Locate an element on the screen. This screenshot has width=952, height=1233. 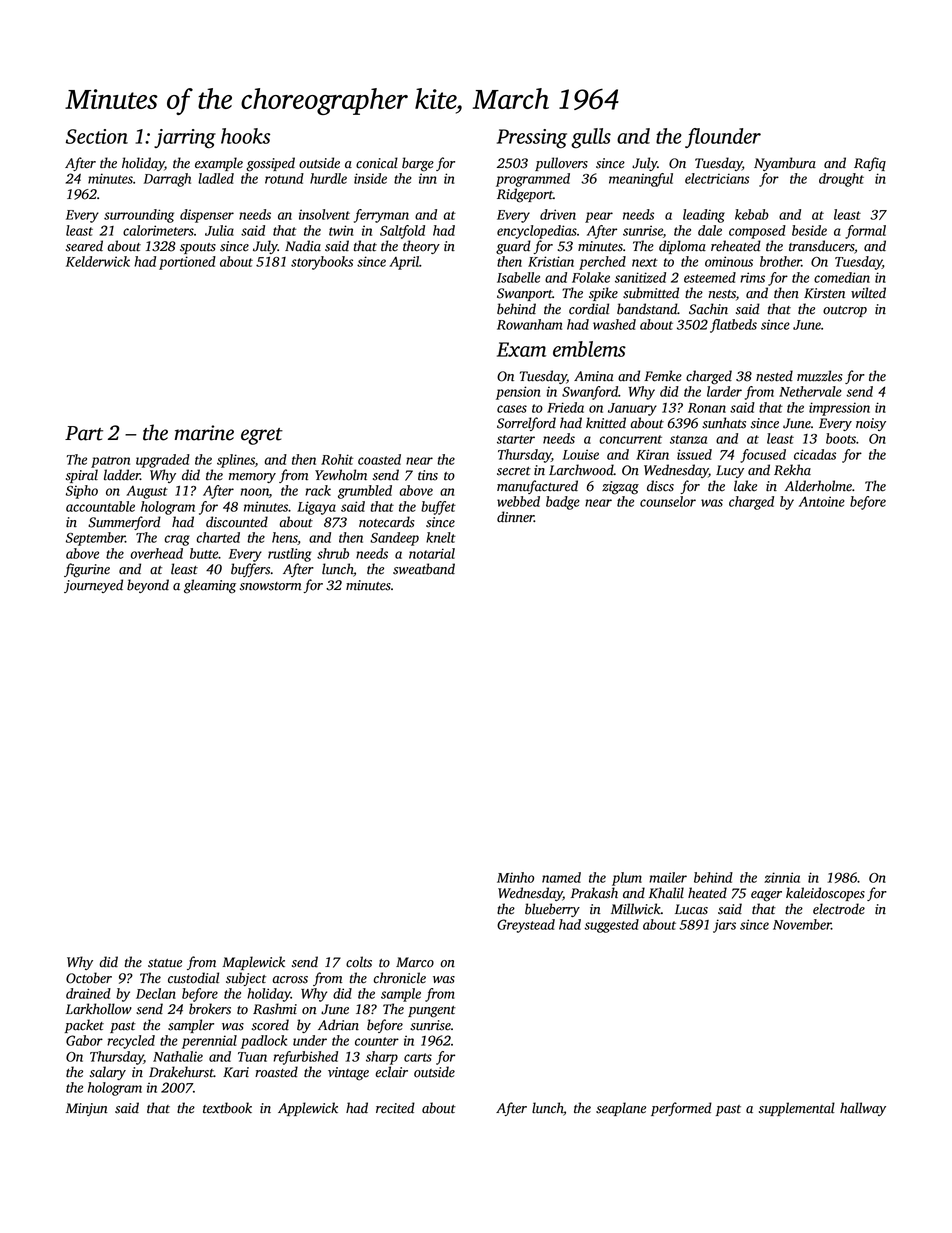
Nyambura is located at coordinates (785, 164).
